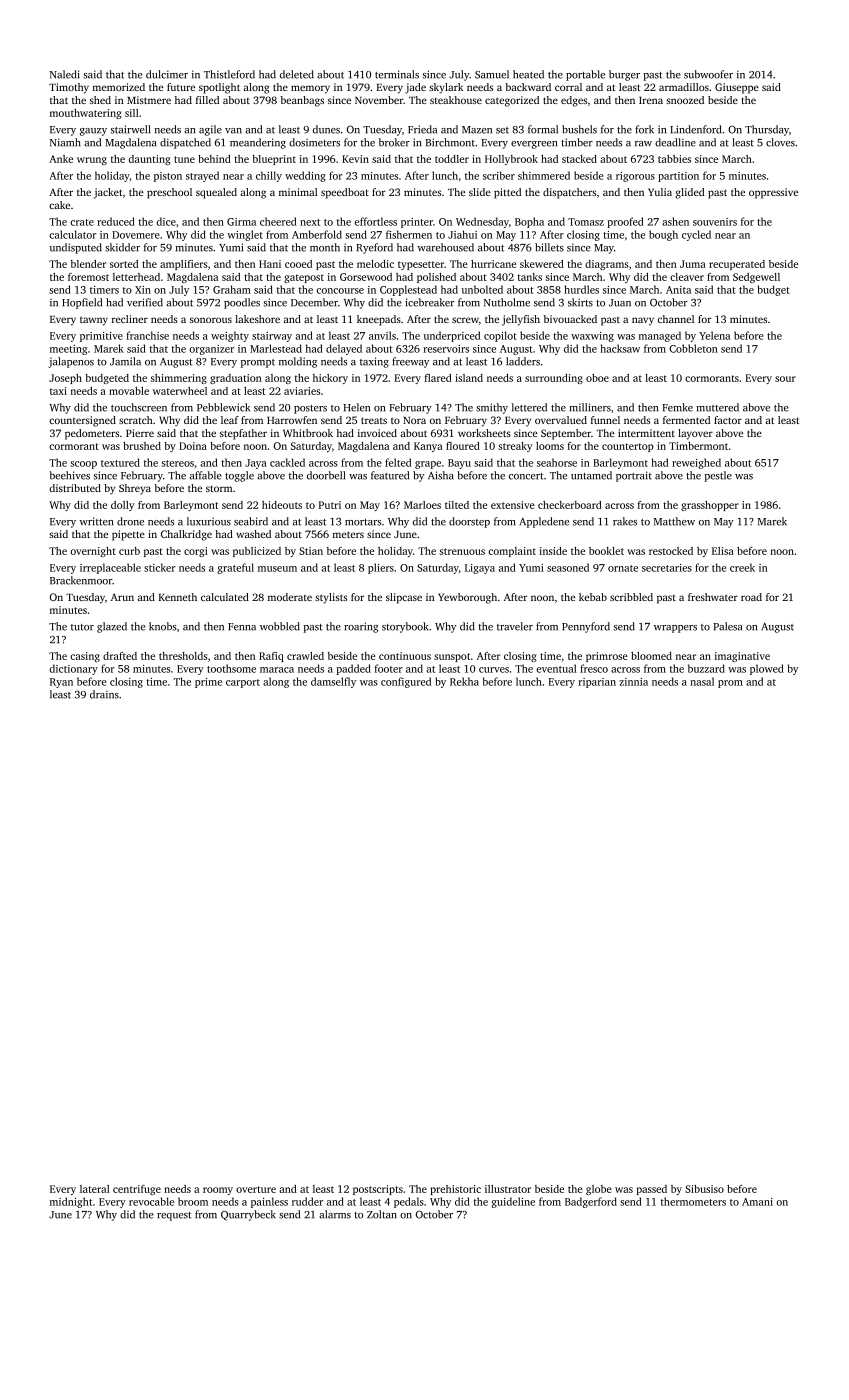  What do you see at coordinates (218, 1191) in the screenshot?
I see `roomy` at bounding box center [218, 1191].
